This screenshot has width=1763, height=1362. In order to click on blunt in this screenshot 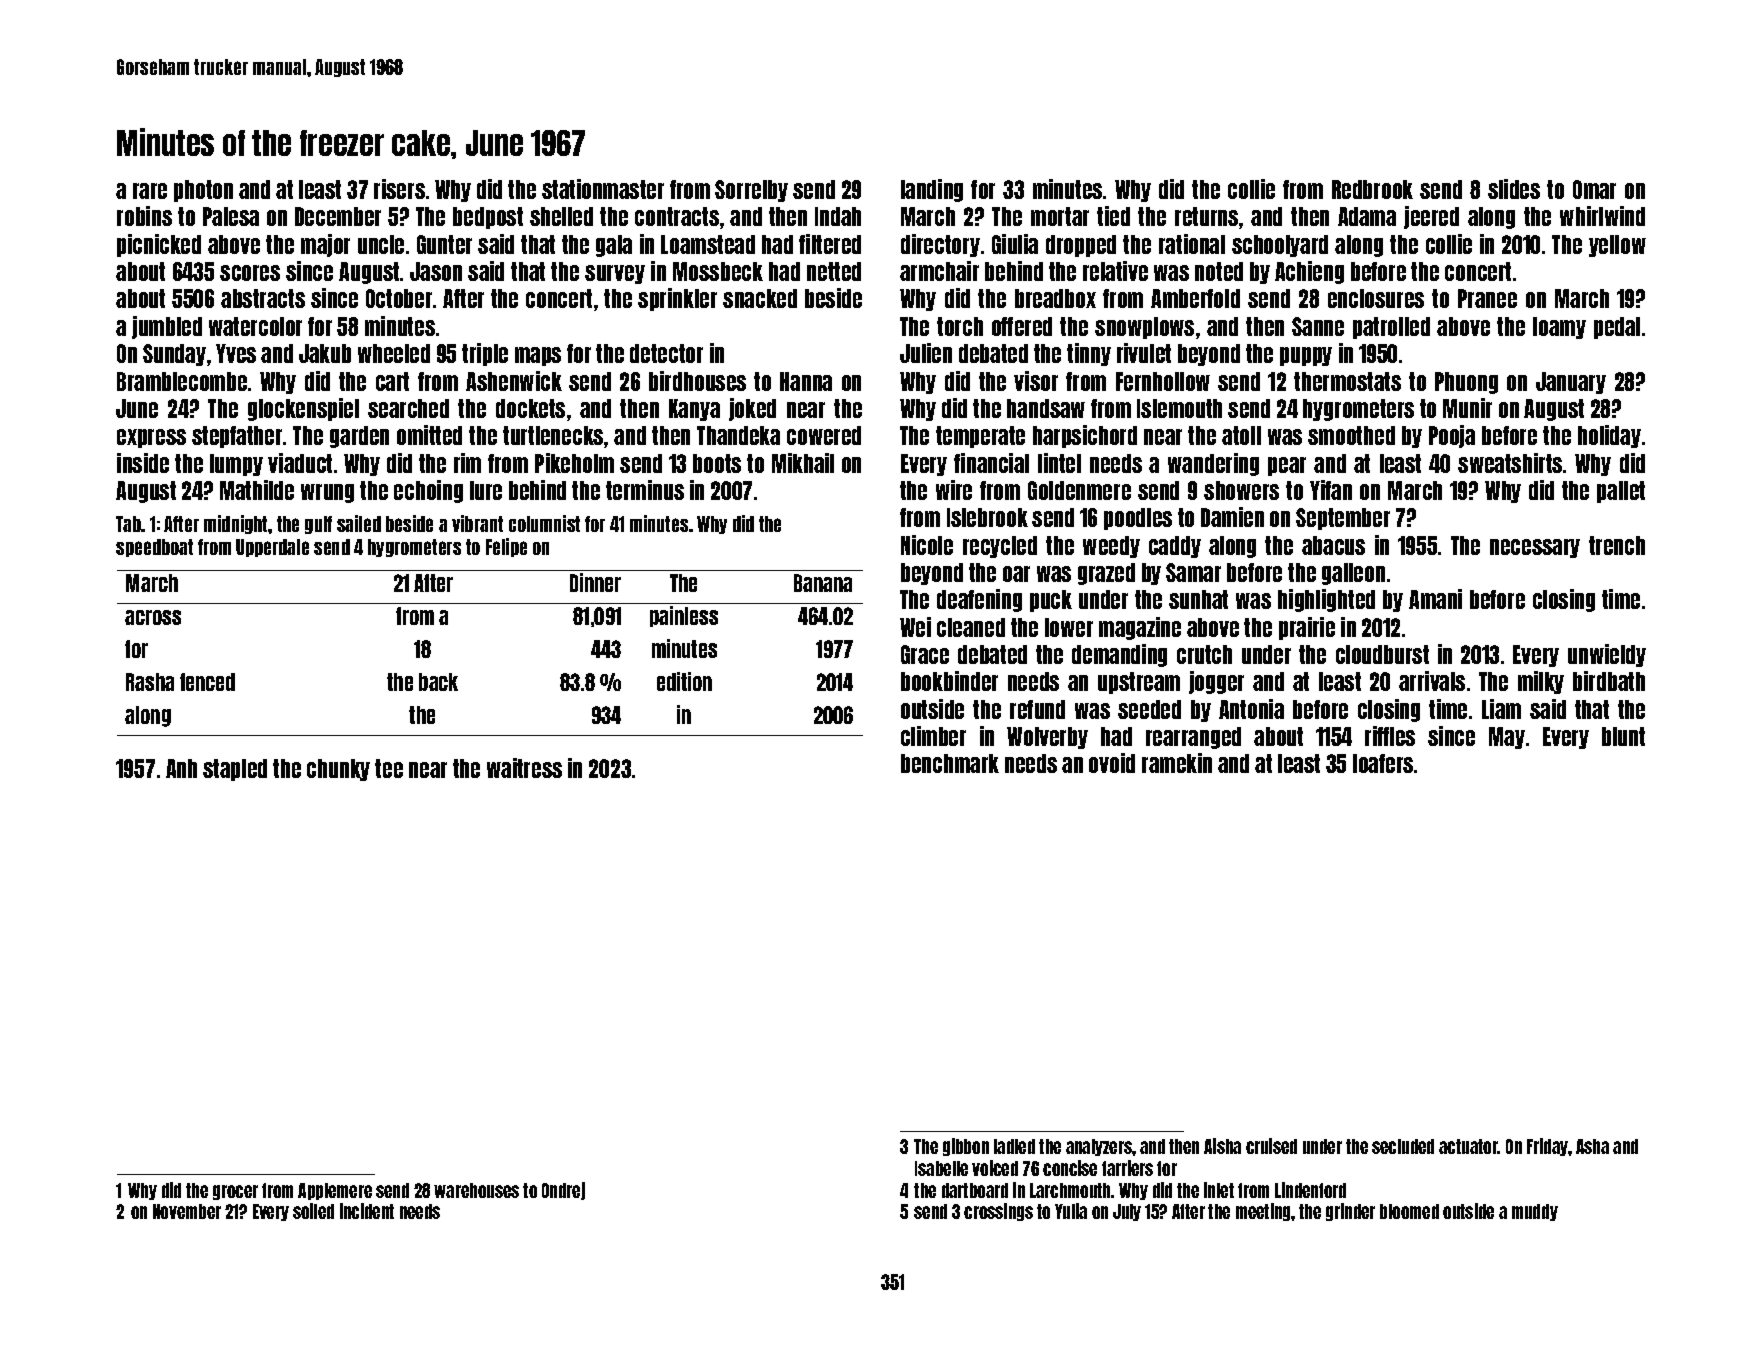, I will do `click(1623, 736)`.
